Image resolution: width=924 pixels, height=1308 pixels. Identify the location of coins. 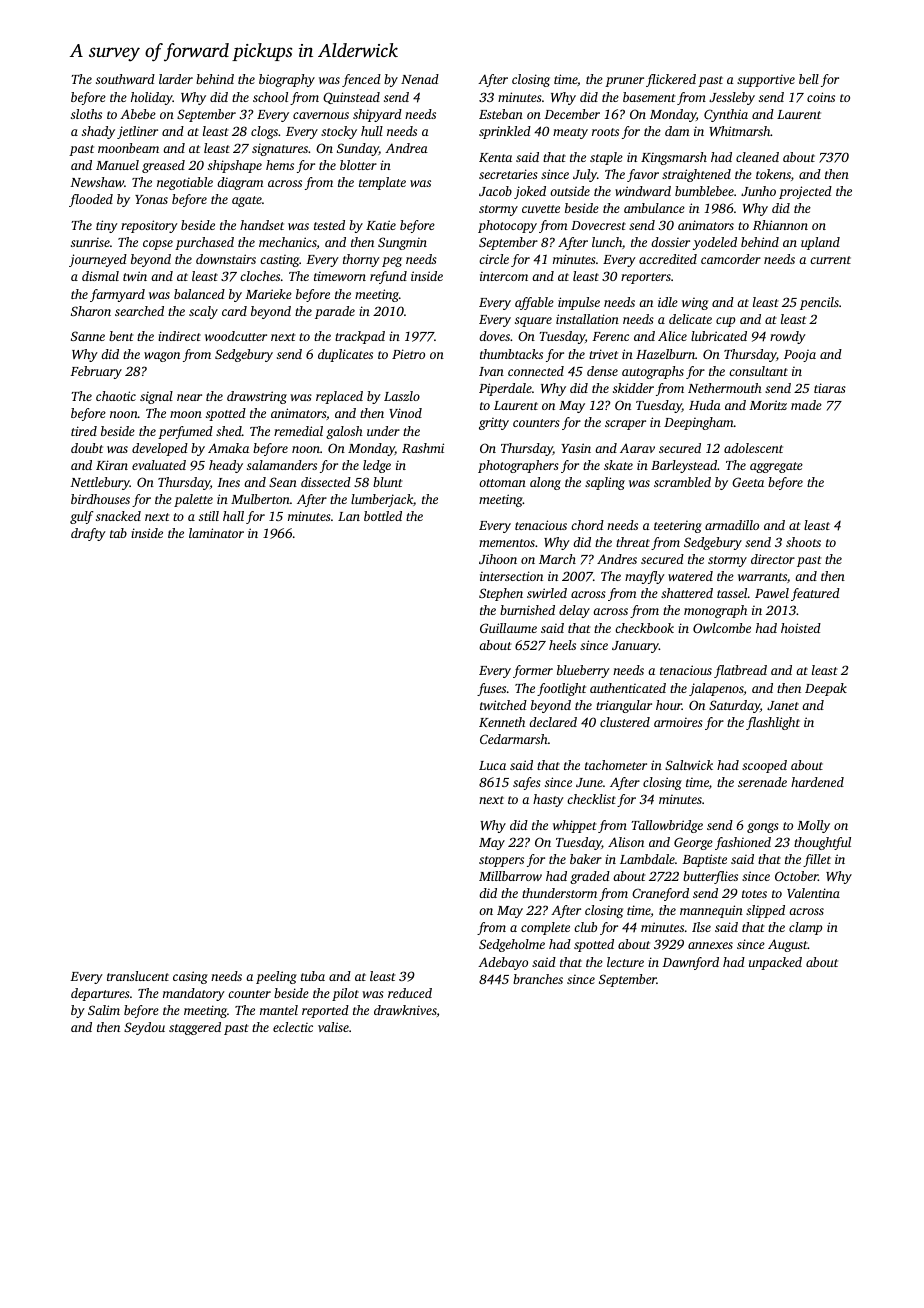
(821, 97).
